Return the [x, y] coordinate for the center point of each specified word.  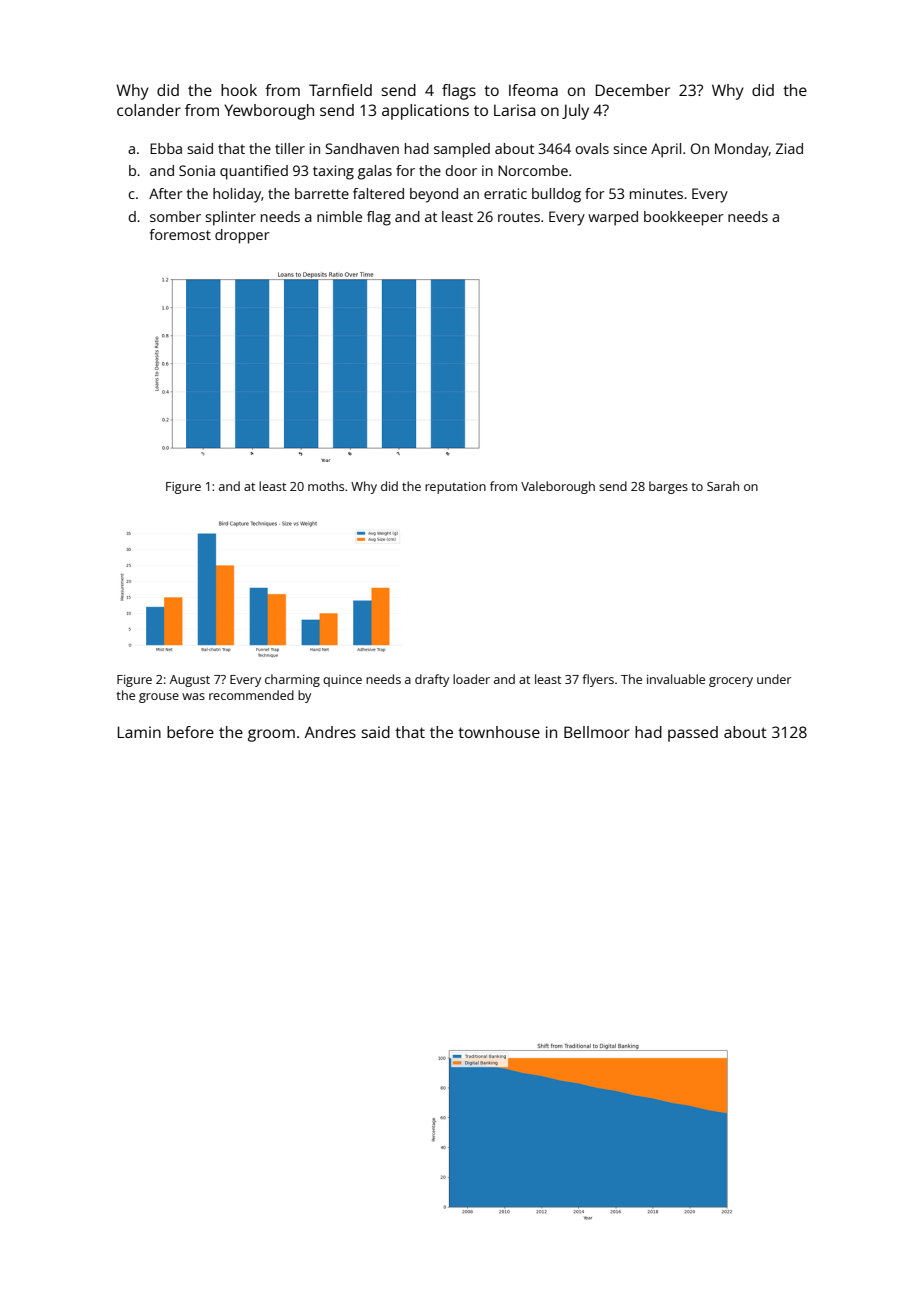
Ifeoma [533, 90]
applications [425, 112]
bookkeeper [684, 218]
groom [271, 735]
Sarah [723, 486]
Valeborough [558, 487]
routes [519, 217]
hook [239, 90]
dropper [242, 236]
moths [326, 486]
